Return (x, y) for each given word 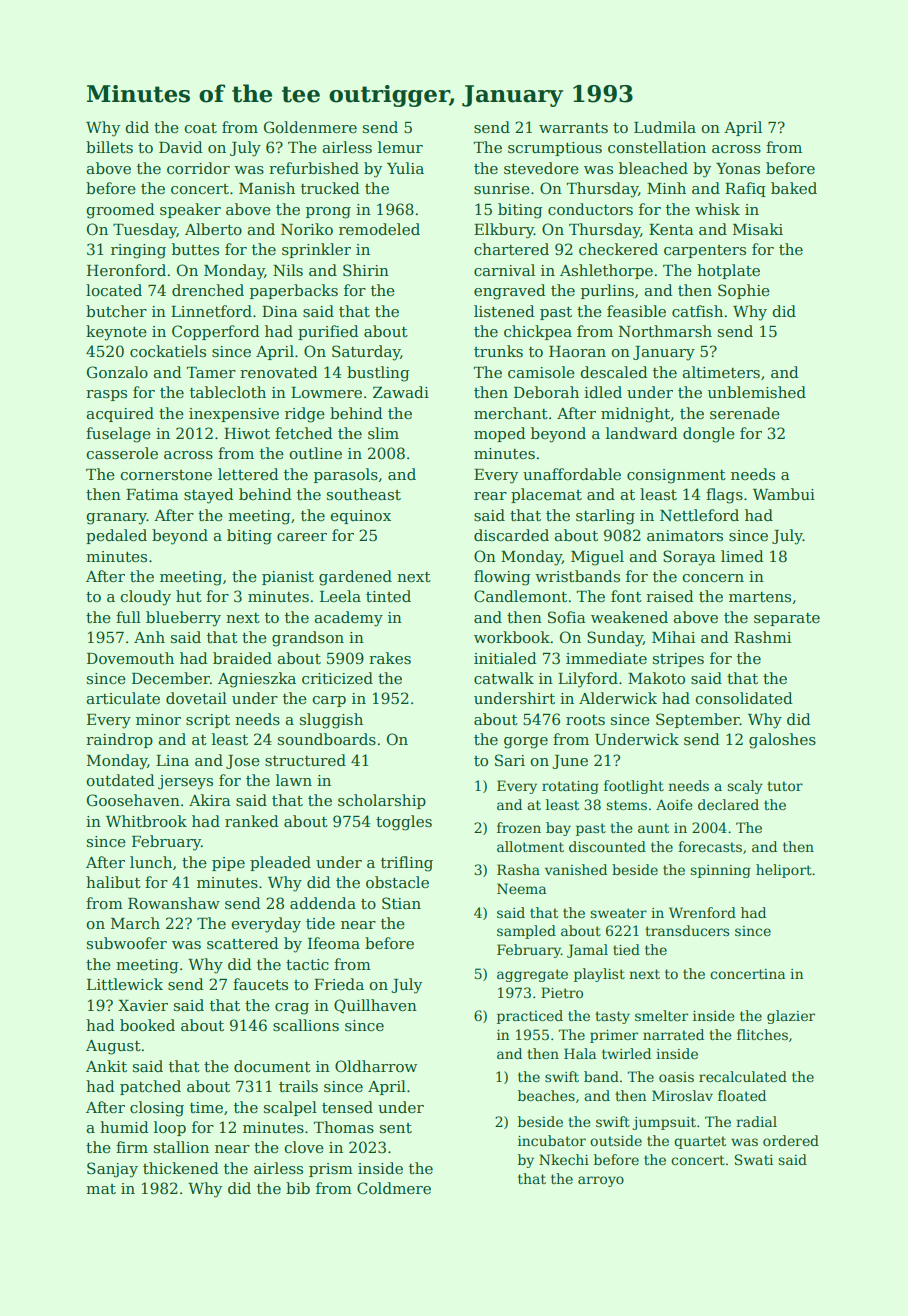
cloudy (146, 598)
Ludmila (665, 127)
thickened (181, 1168)
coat (201, 128)
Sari (510, 760)
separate (787, 619)
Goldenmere (310, 127)
